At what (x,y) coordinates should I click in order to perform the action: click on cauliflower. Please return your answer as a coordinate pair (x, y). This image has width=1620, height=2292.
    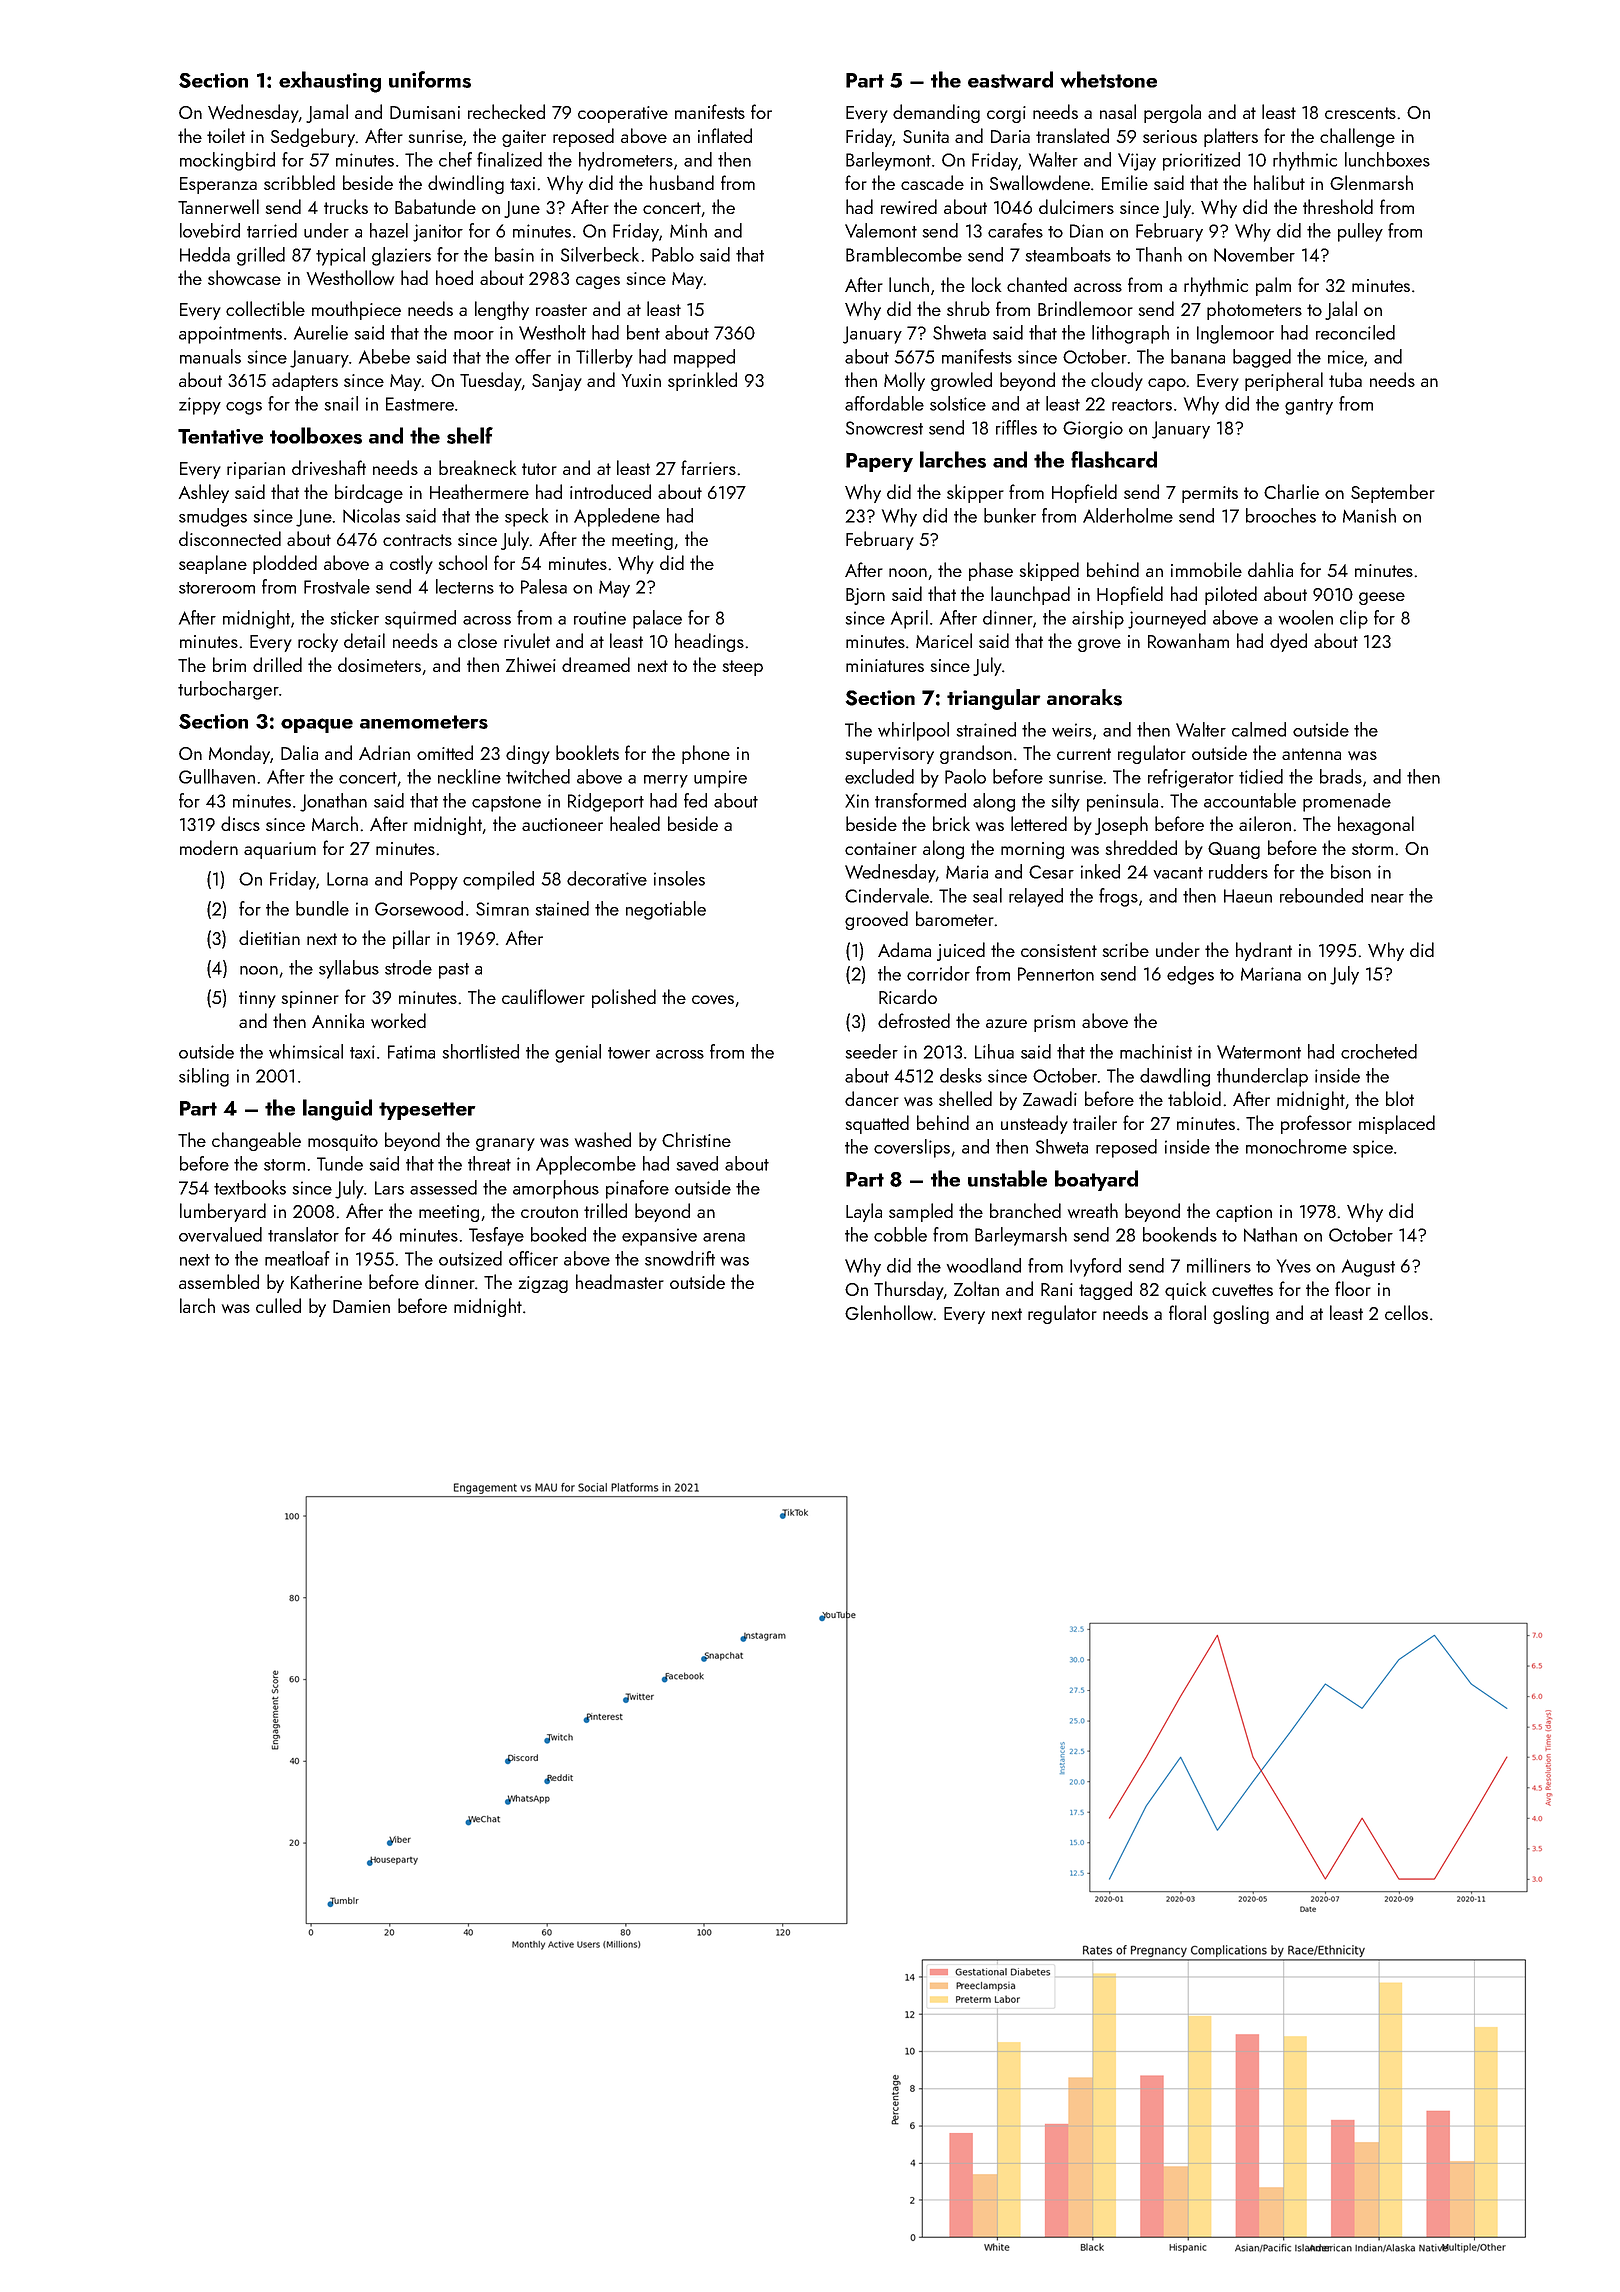
    Looking at the image, I should click on (543, 996).
